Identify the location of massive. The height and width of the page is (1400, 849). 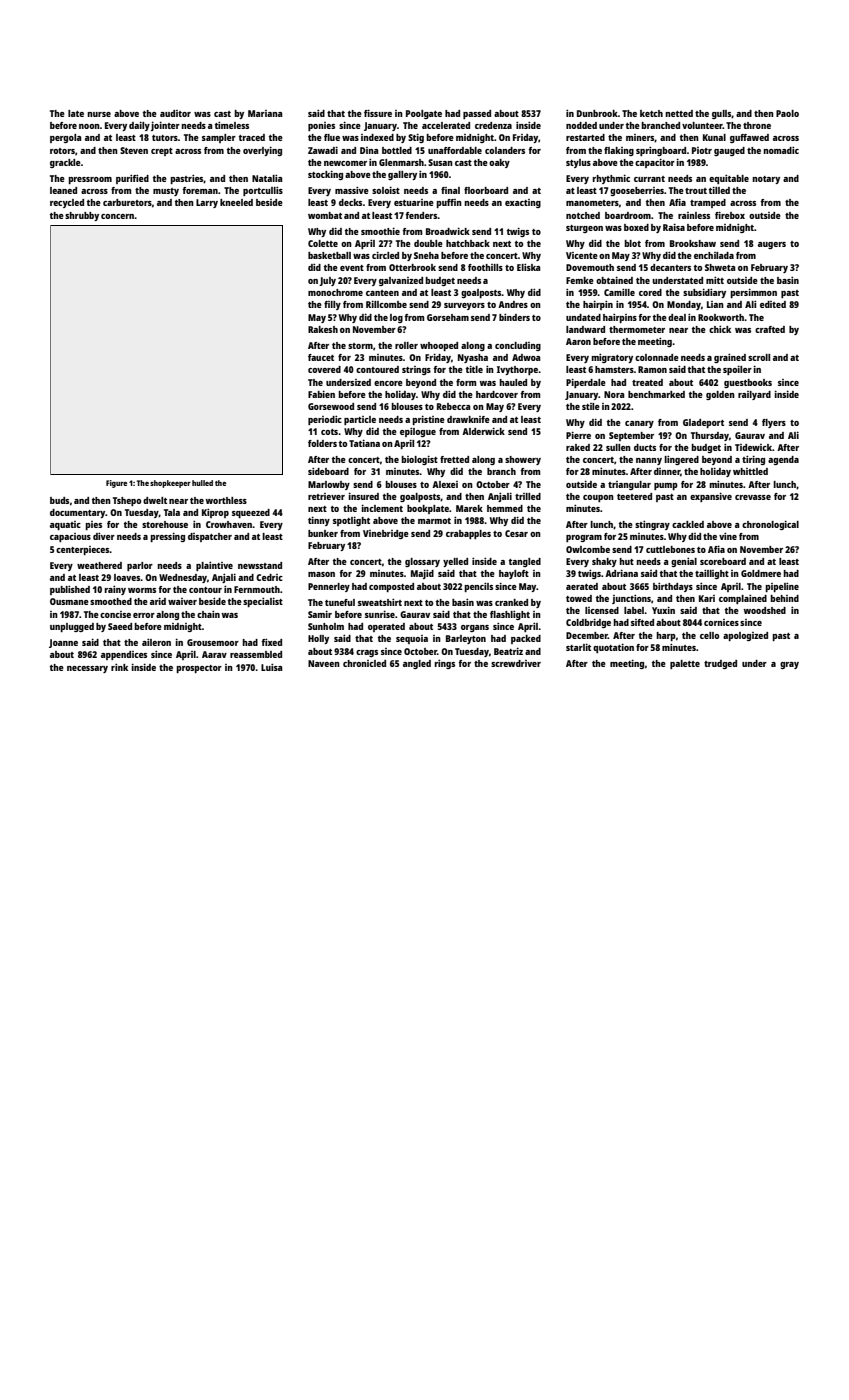
(352, 190).
